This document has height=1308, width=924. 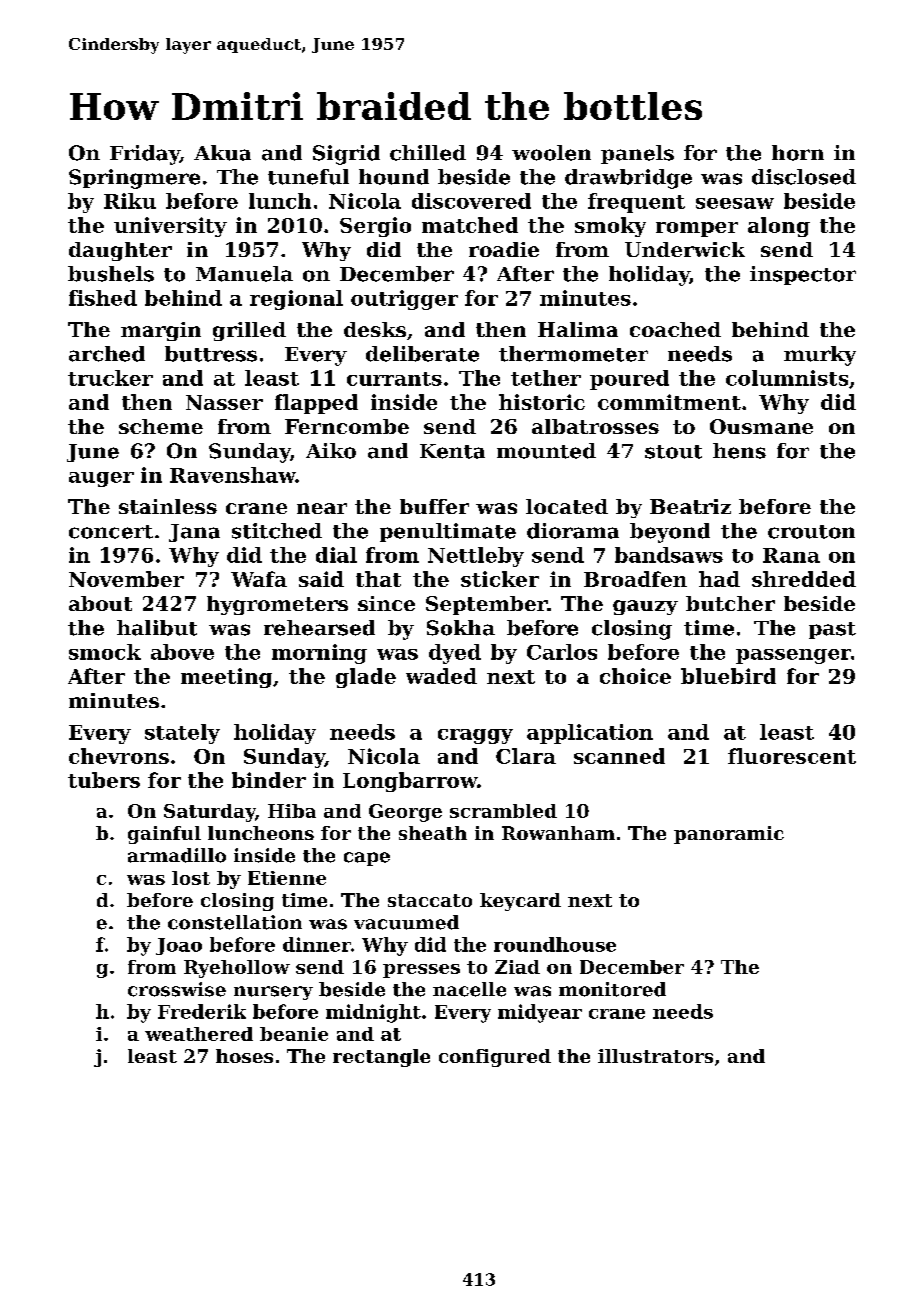 What do you see at coordinates (120, 251) in the document?
I see `daughter` at bounding box center [120, 251].
